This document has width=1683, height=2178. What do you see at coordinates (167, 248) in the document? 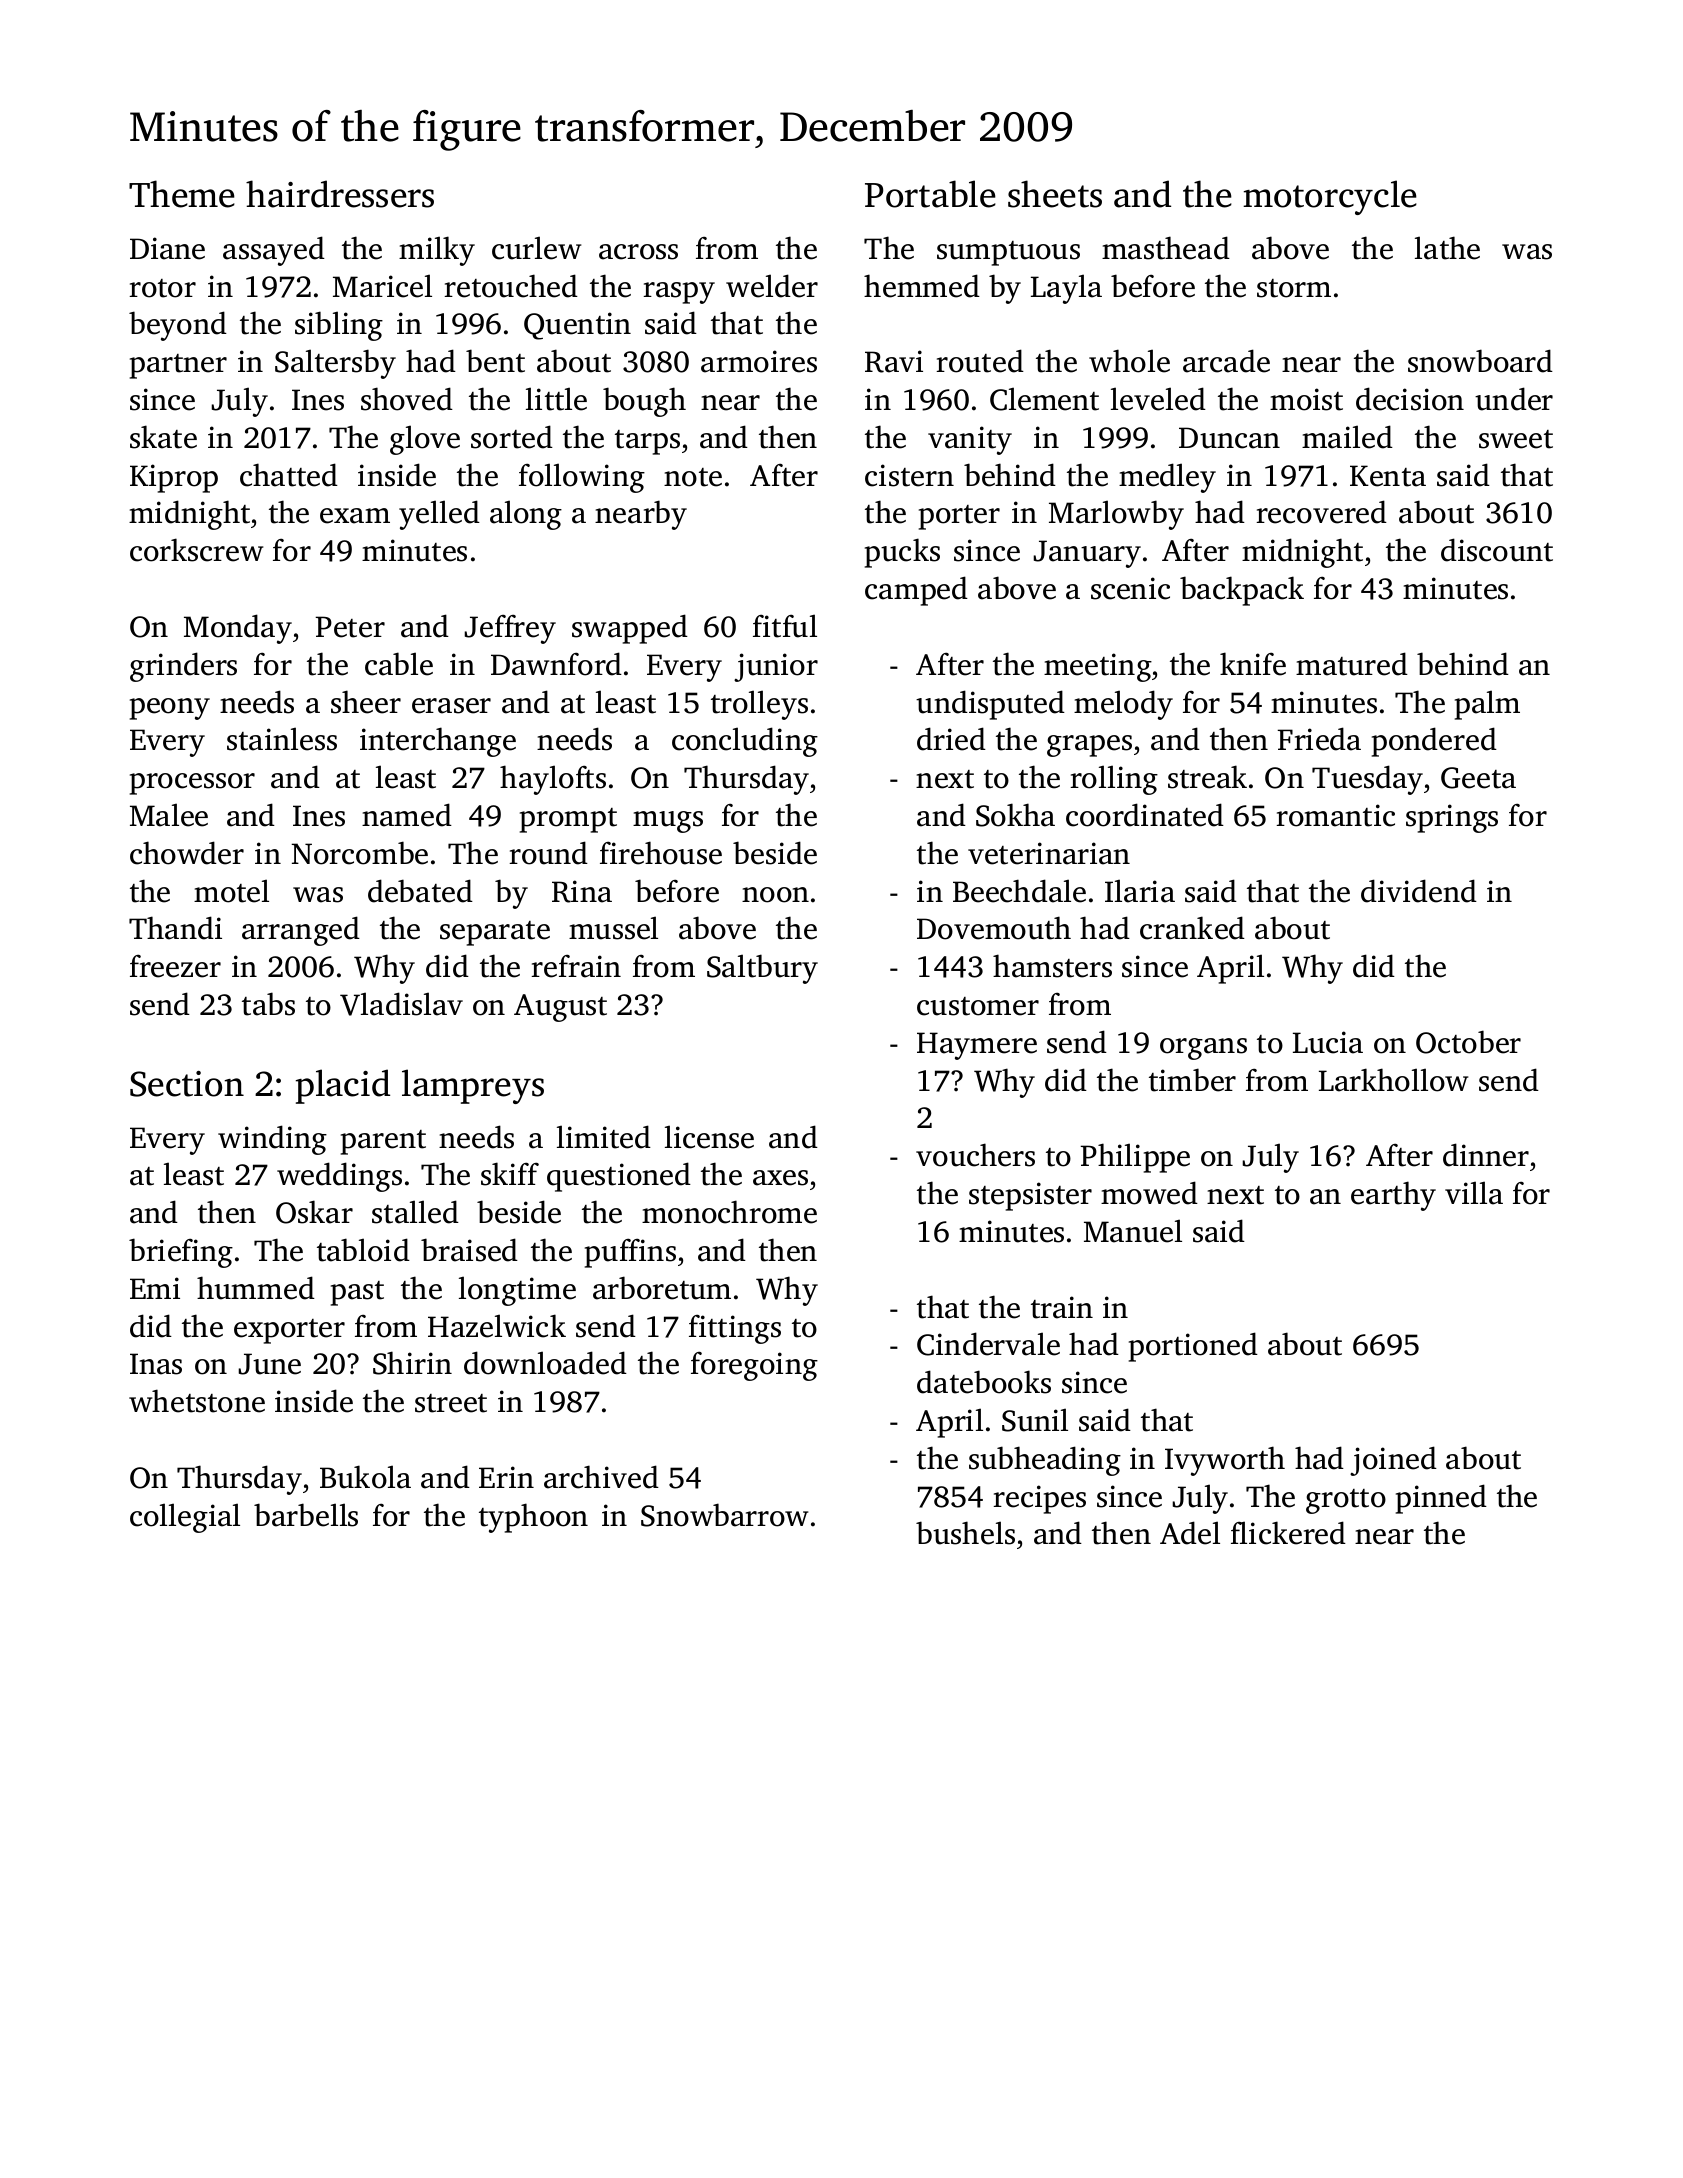
I see `Diane` at bounding box center [167, 248].
